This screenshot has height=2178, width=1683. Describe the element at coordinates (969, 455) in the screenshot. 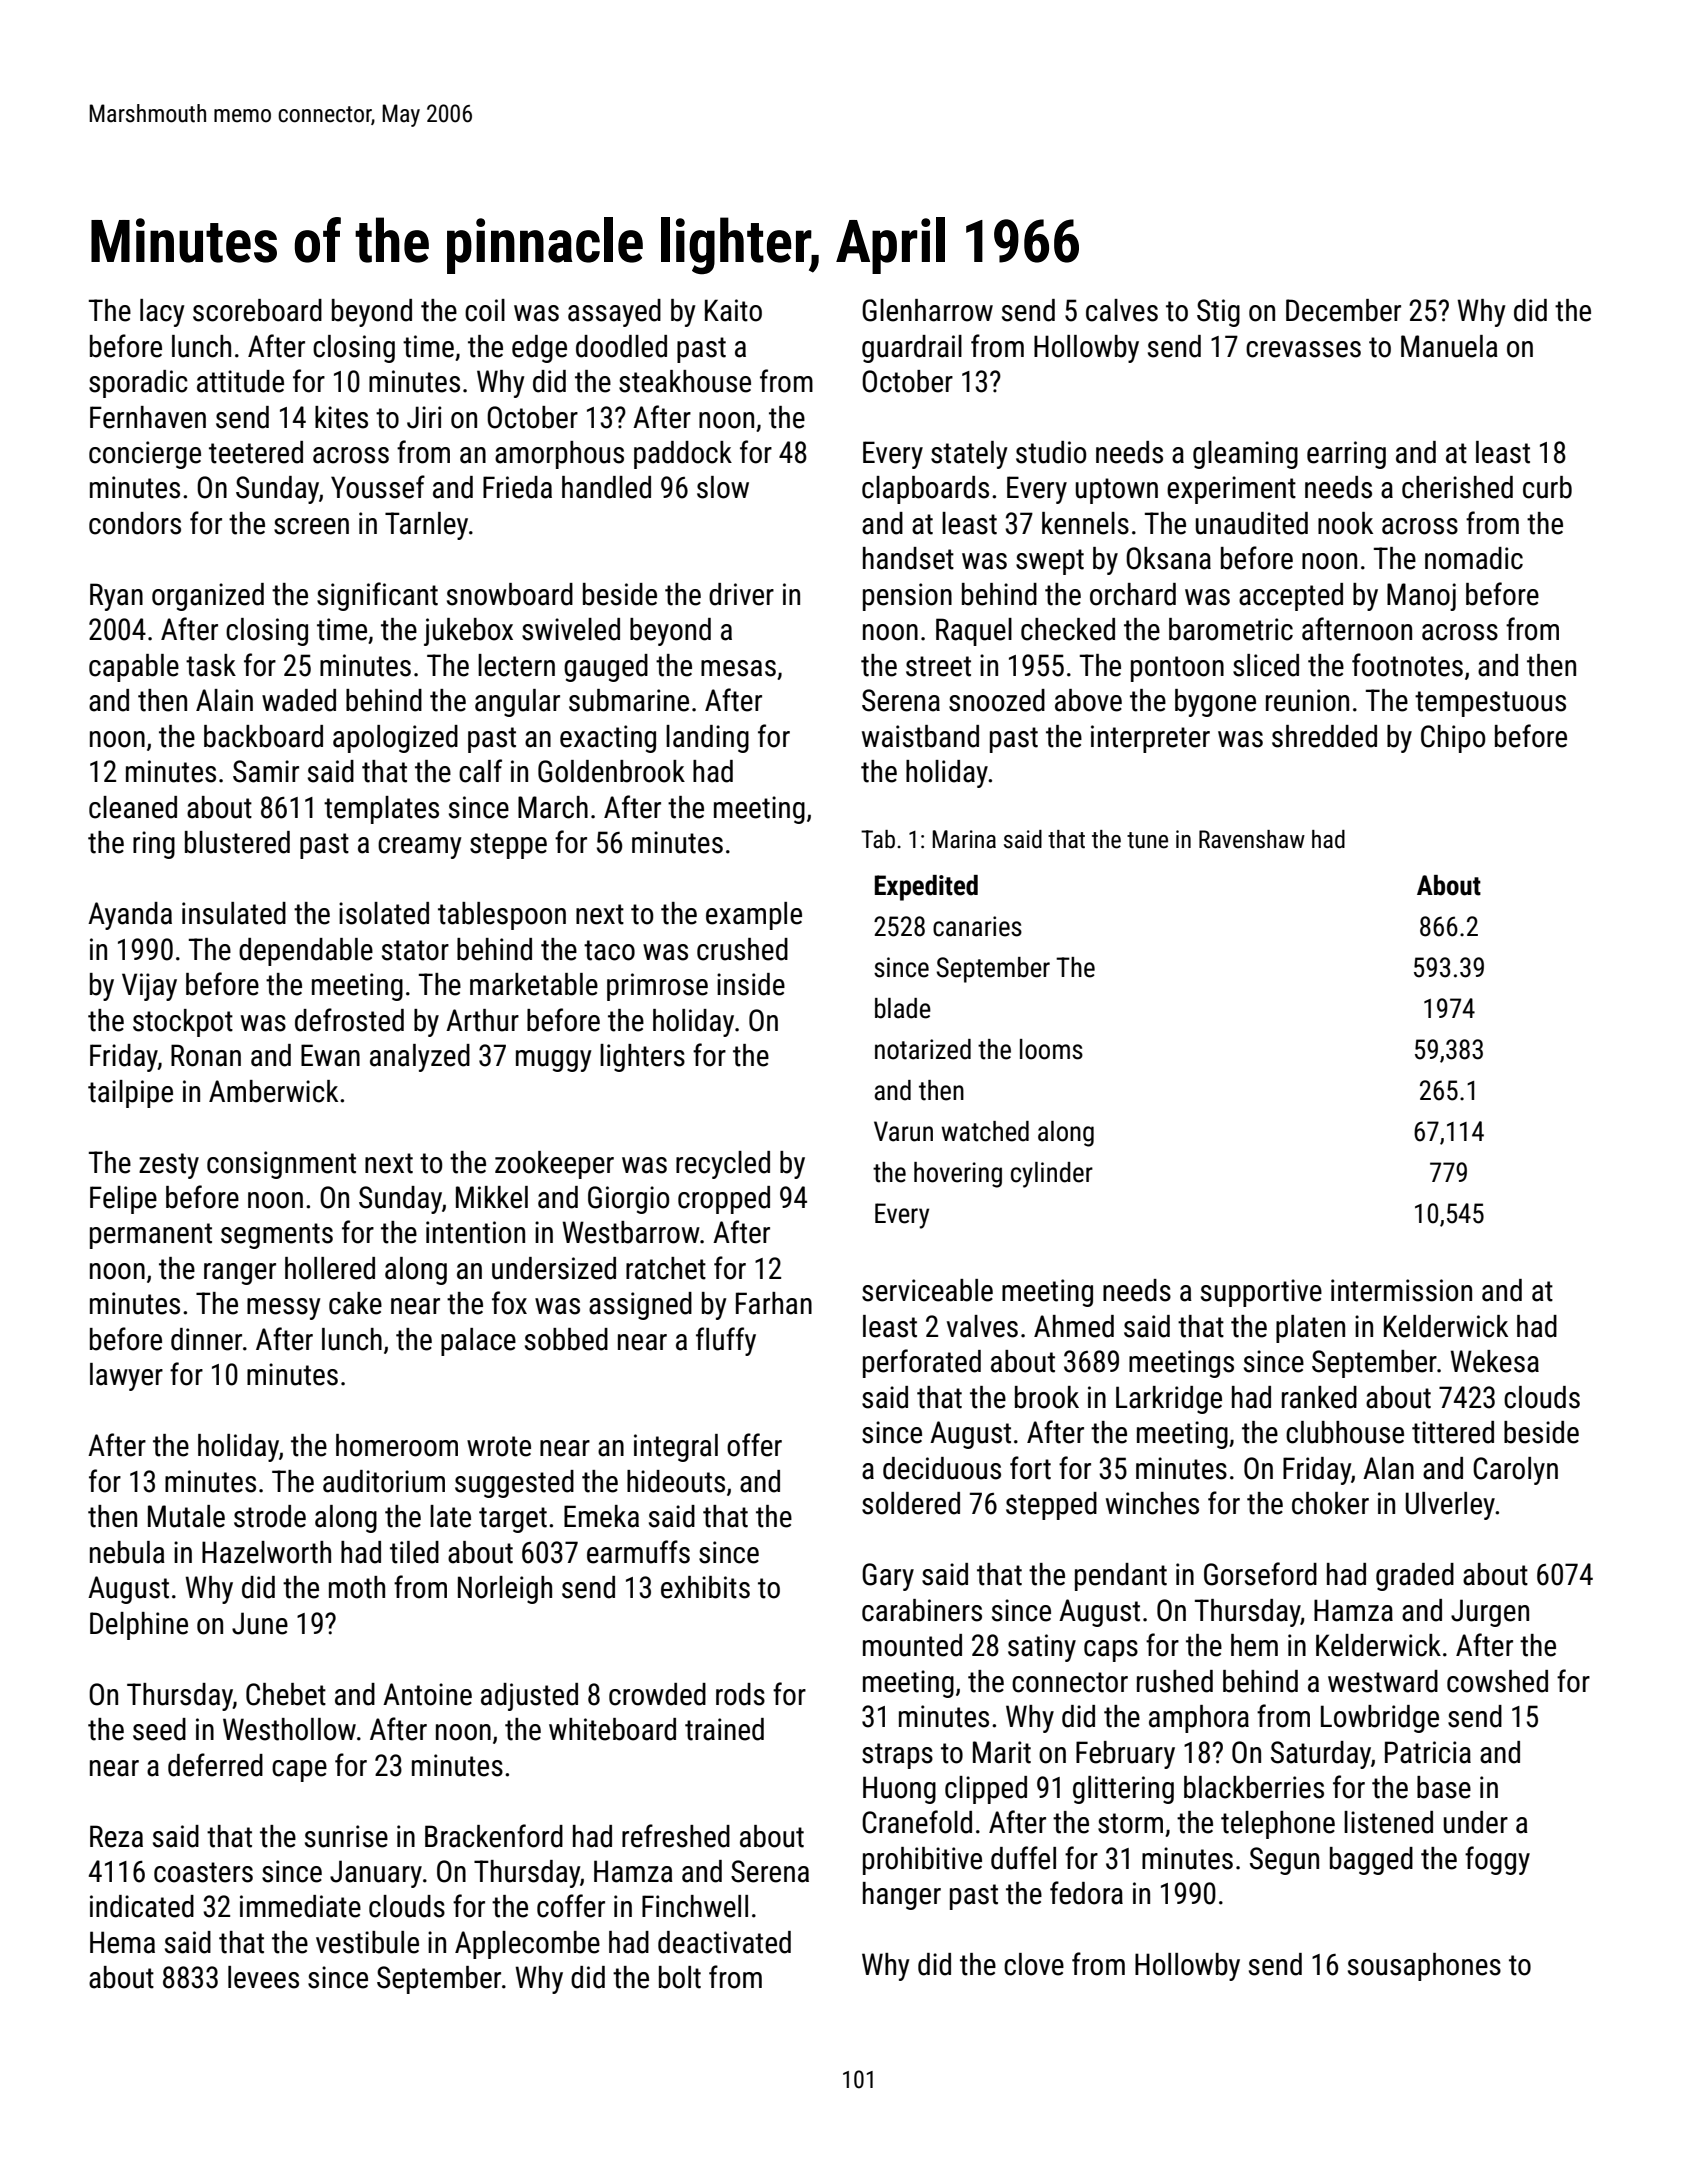

I see `stately` at that location.
